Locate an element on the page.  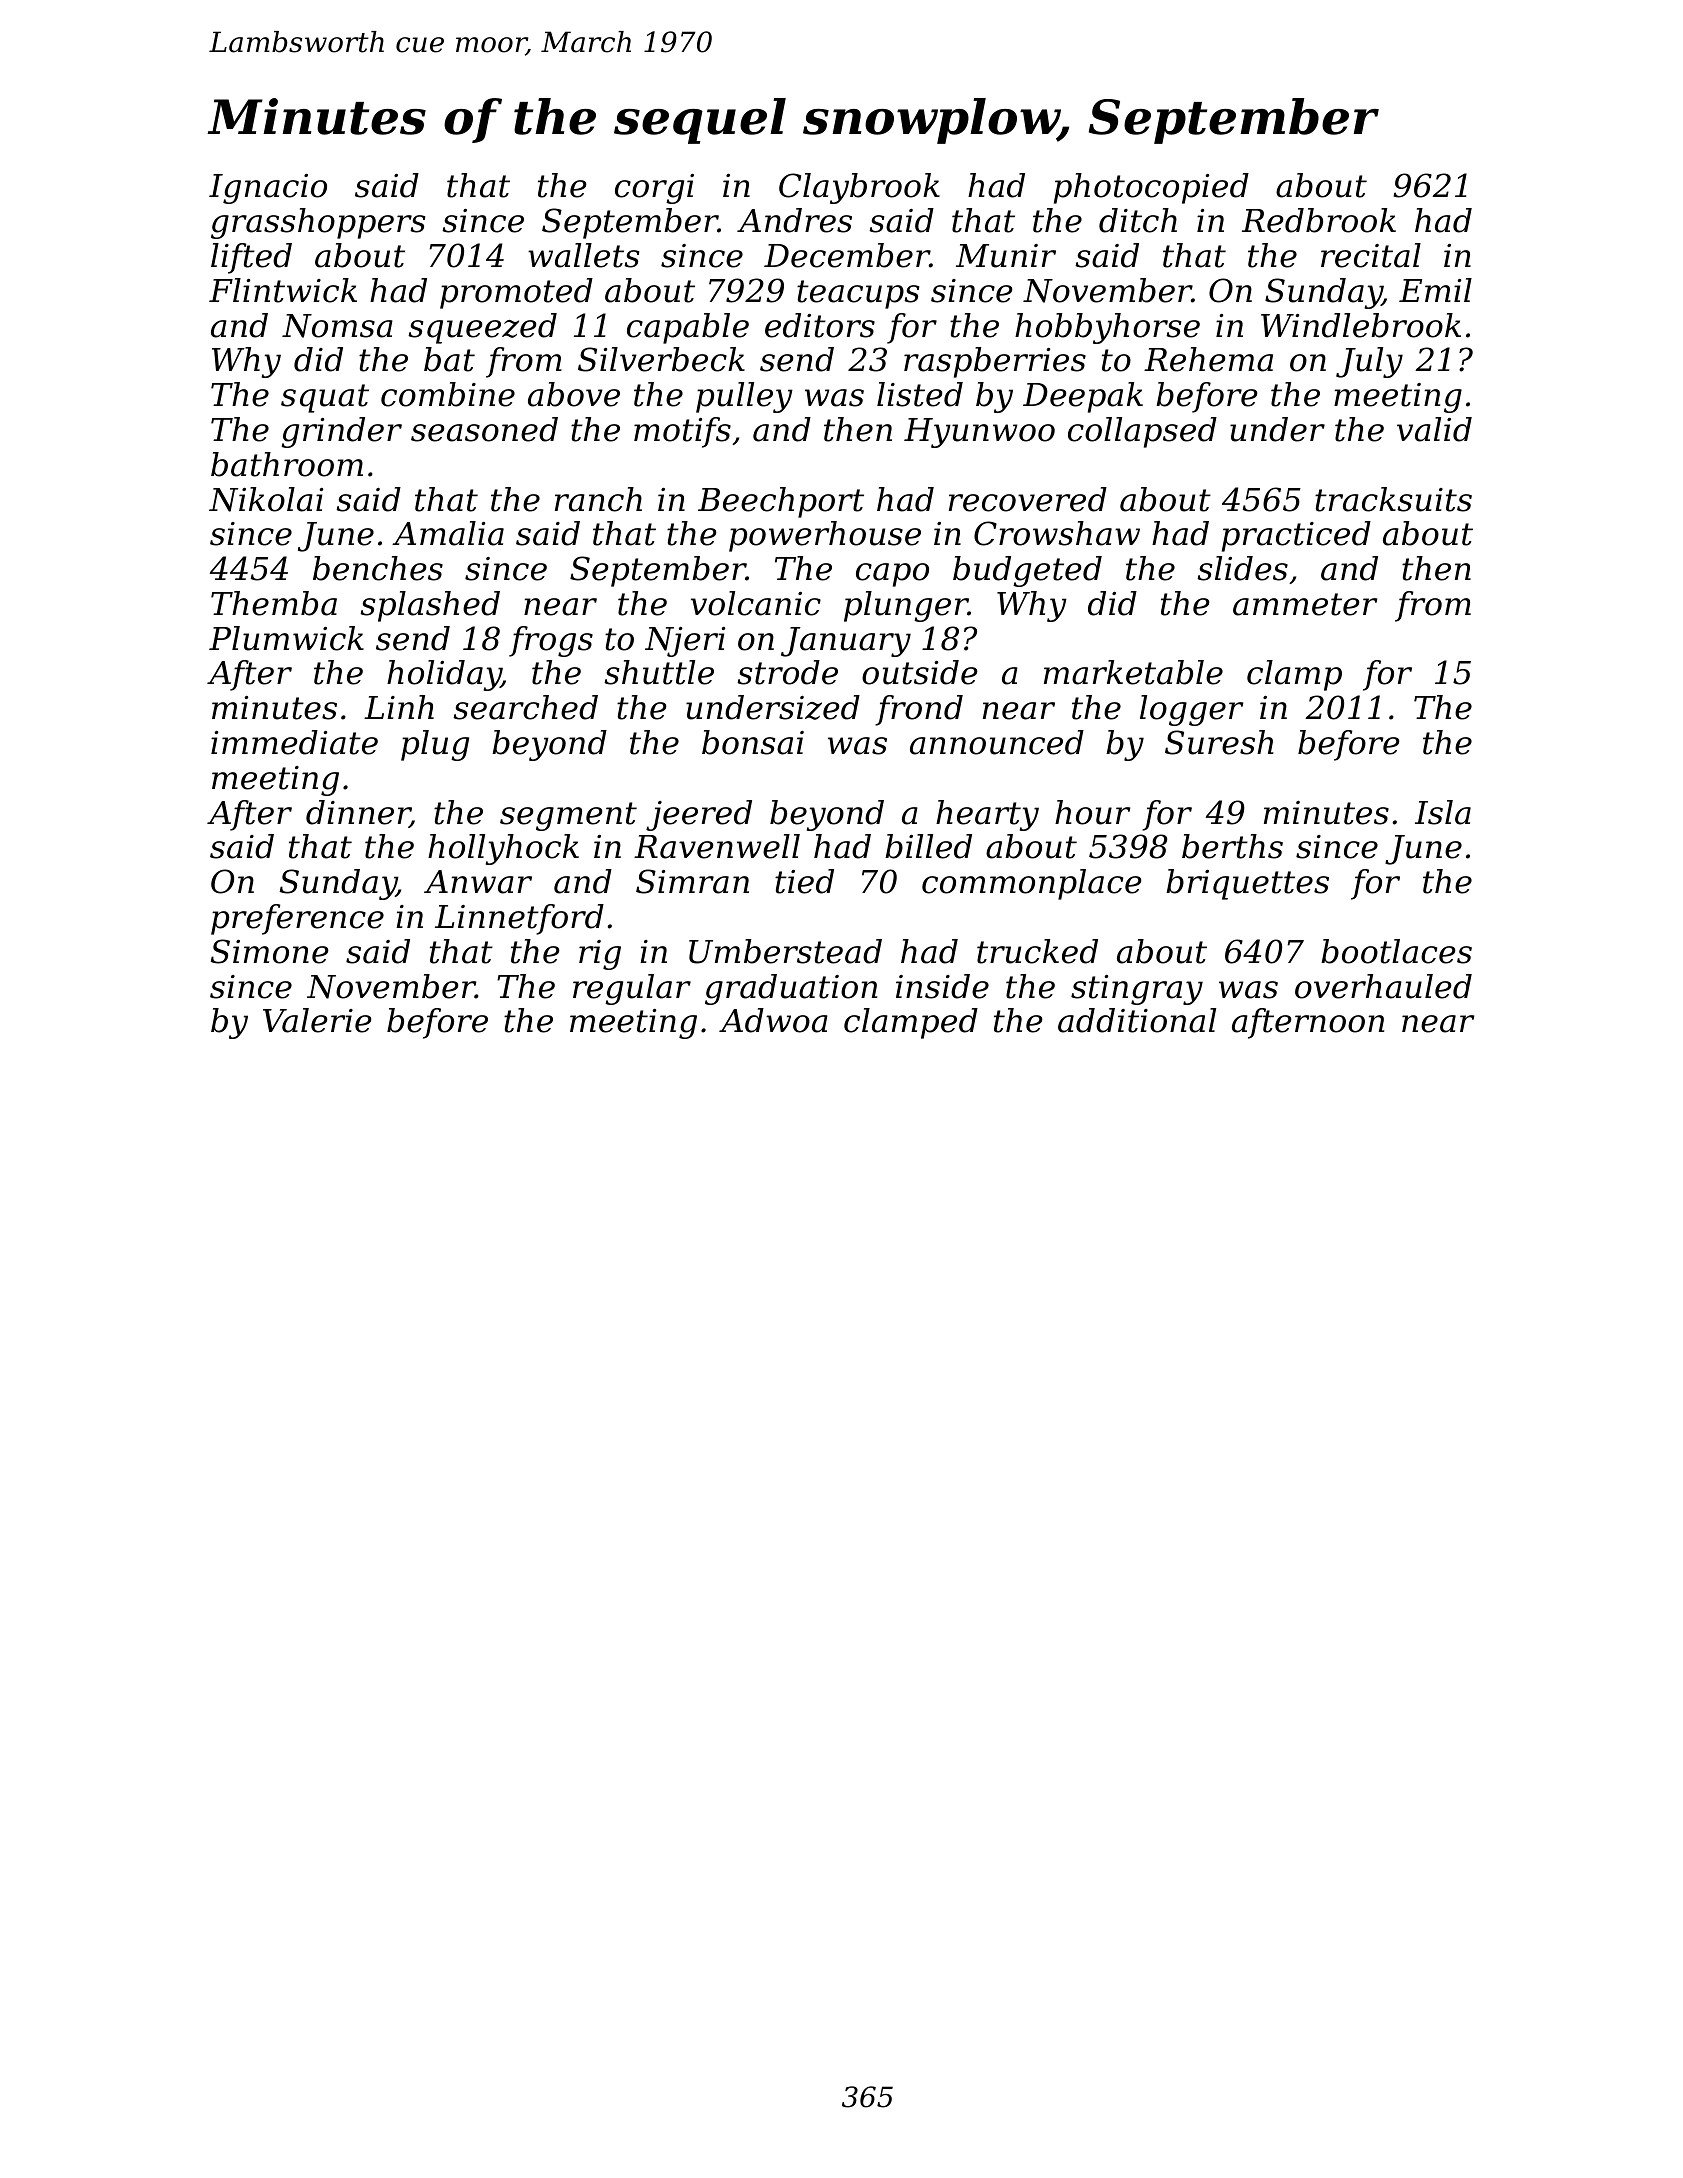
Plumwick is located at coordinates (286, 638).
